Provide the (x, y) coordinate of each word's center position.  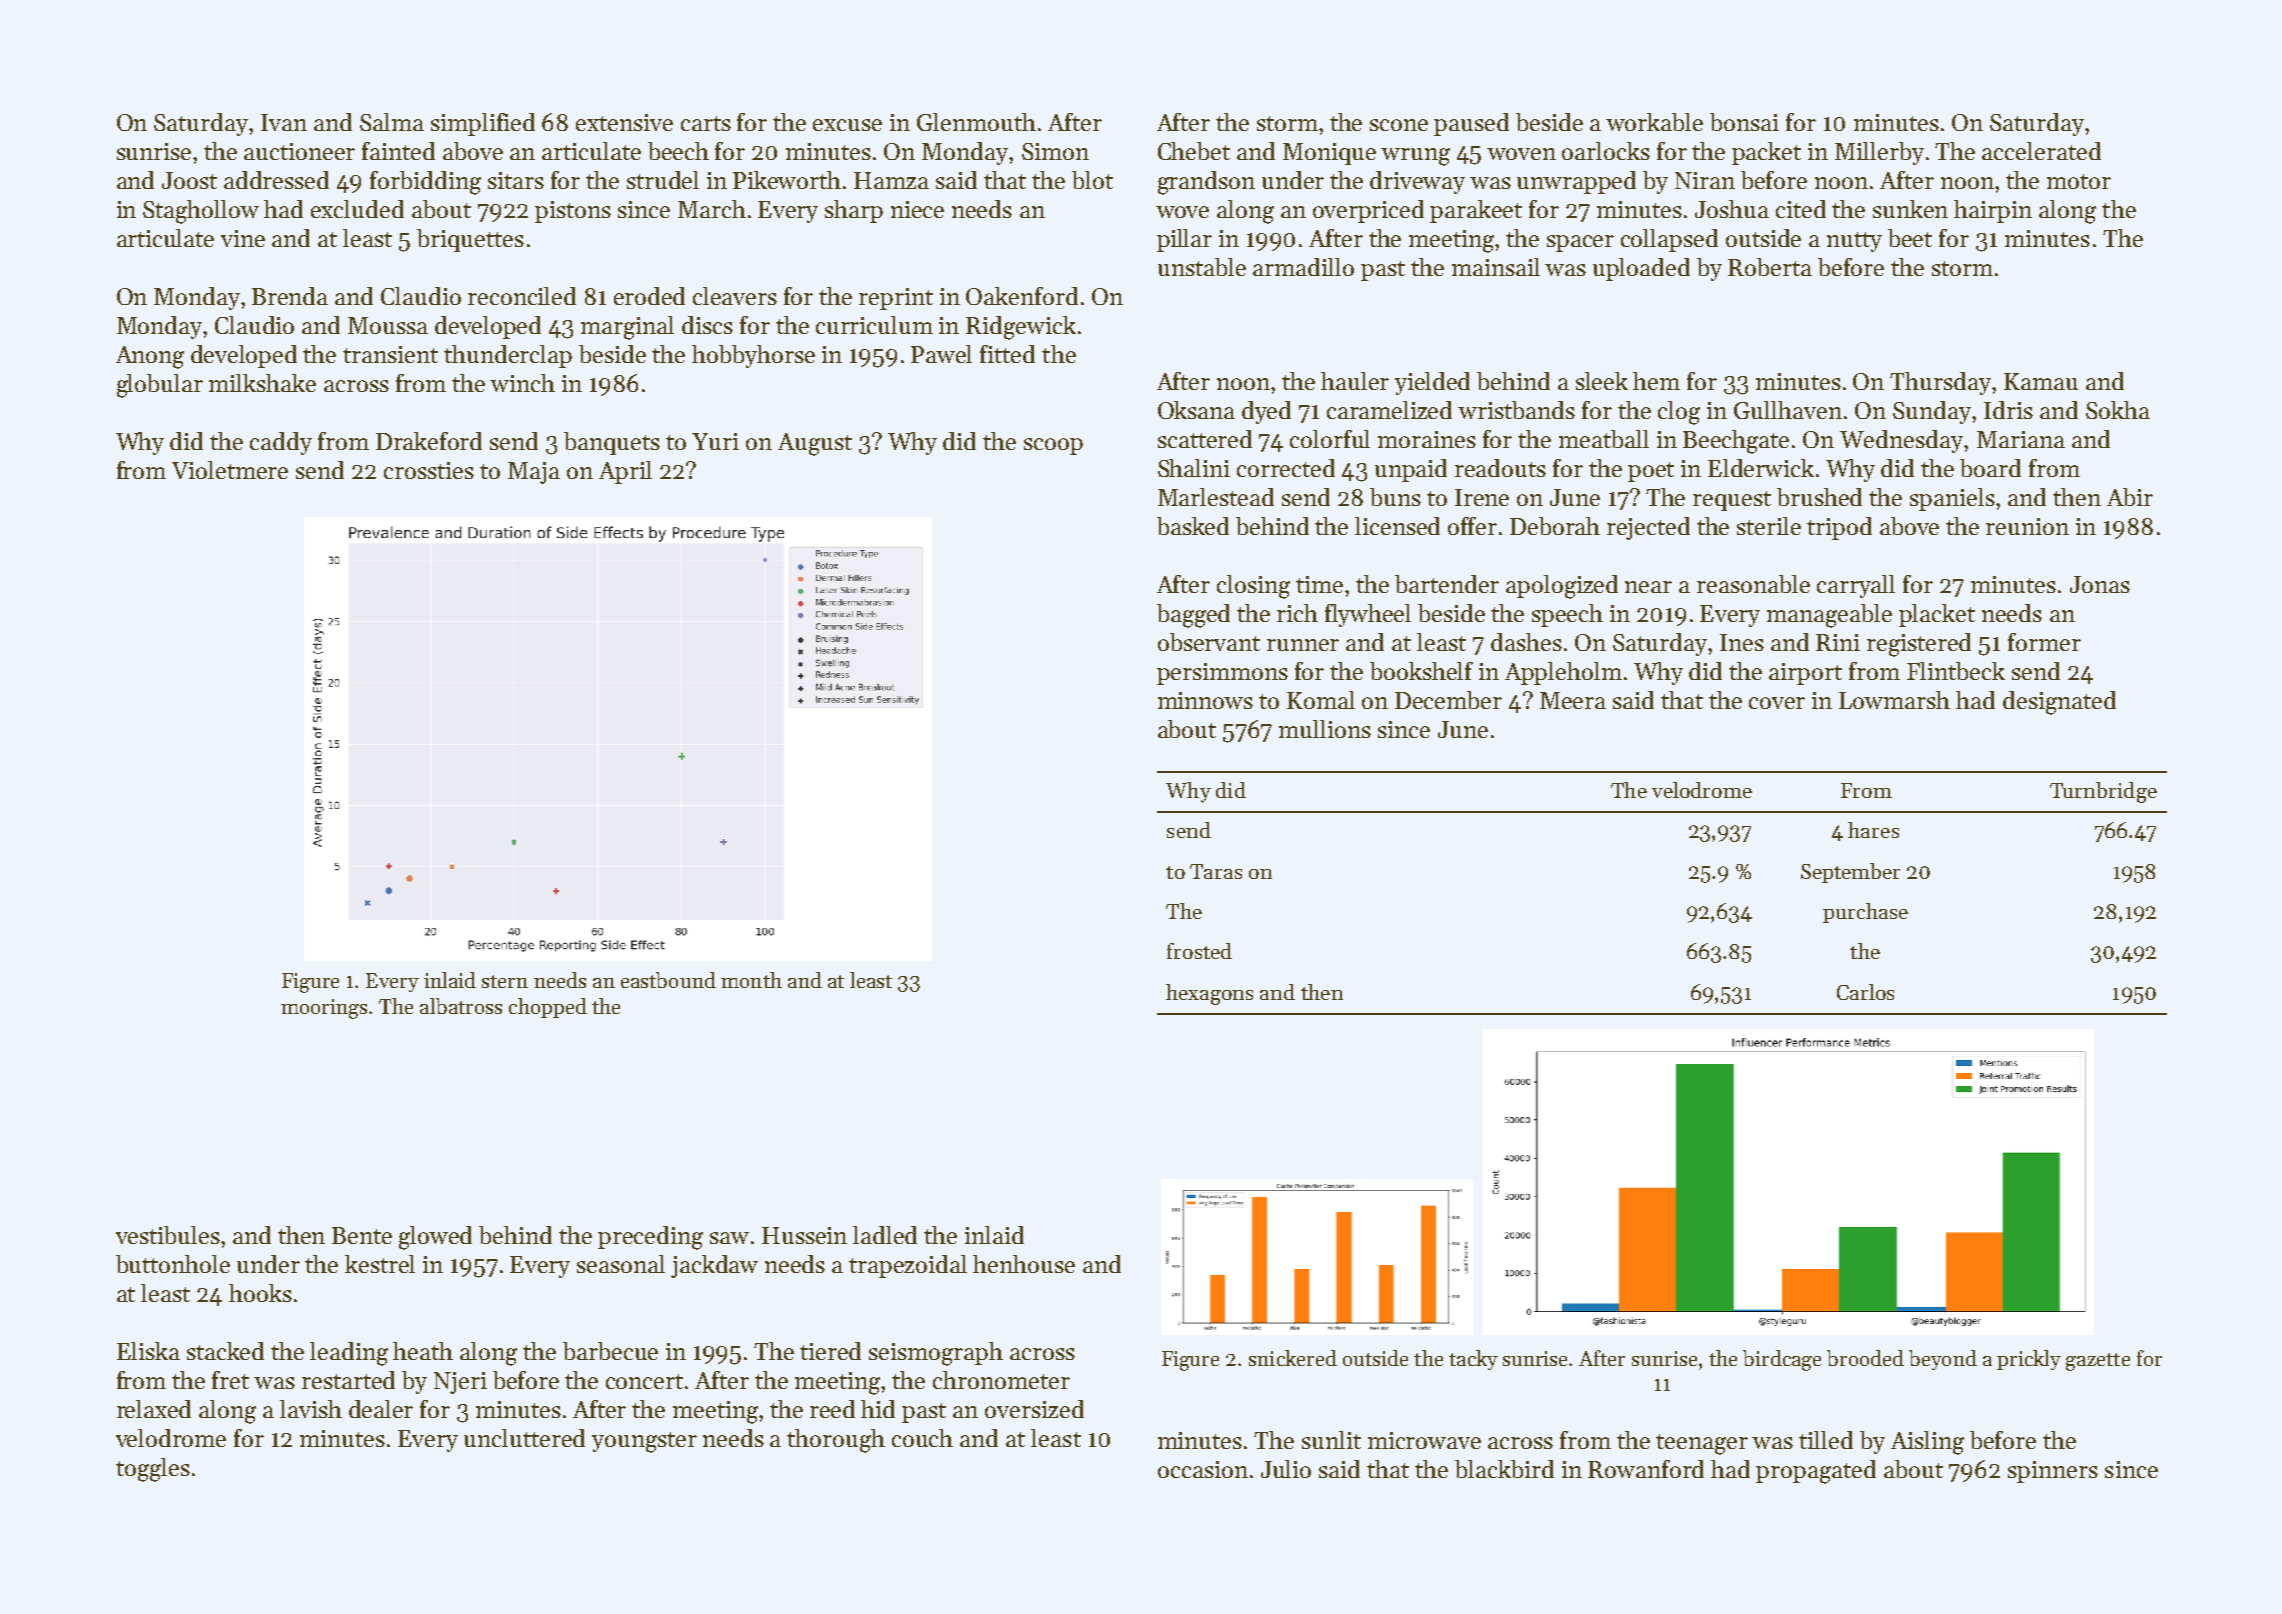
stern (505, 981)
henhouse (1024, 1264)
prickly (2029, 1360)
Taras (1216, 871)
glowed (435, 1238)
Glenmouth (976, 122)
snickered (1293, 1358)
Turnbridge (2103, 792)
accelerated (2041, 151)
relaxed (154, 1409)
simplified (483, 124)
